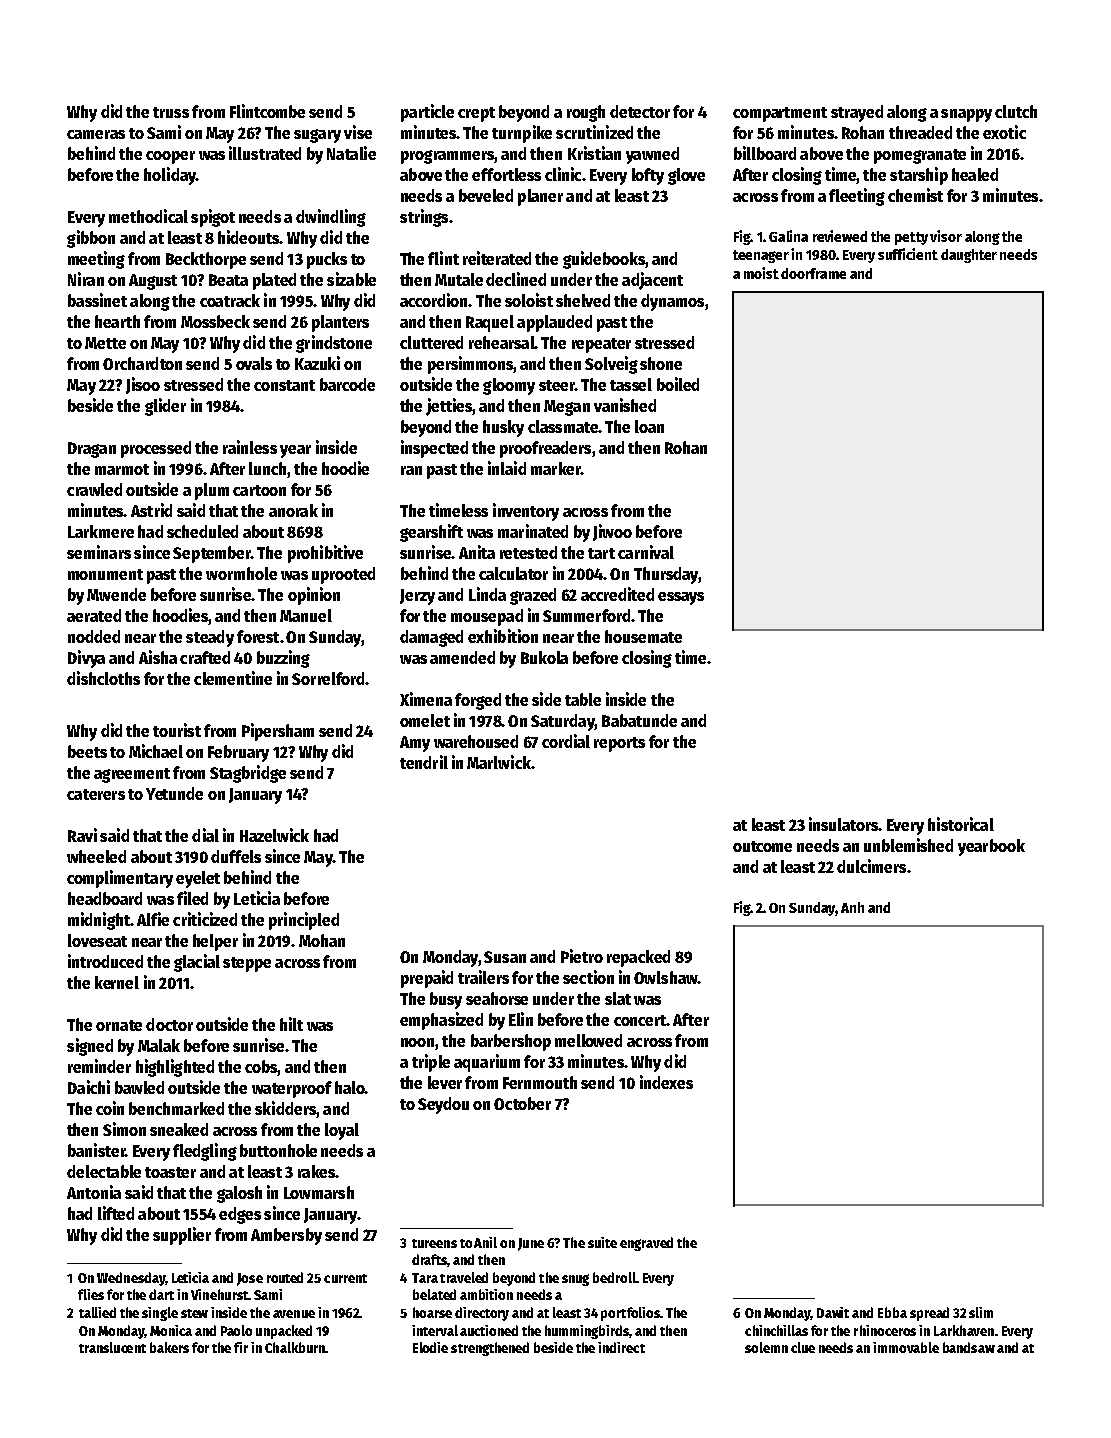 The image size is (1111, 1438). Describe the element at coordinates (666, 1082) in the screenshot. I see `indexes` at that location.
